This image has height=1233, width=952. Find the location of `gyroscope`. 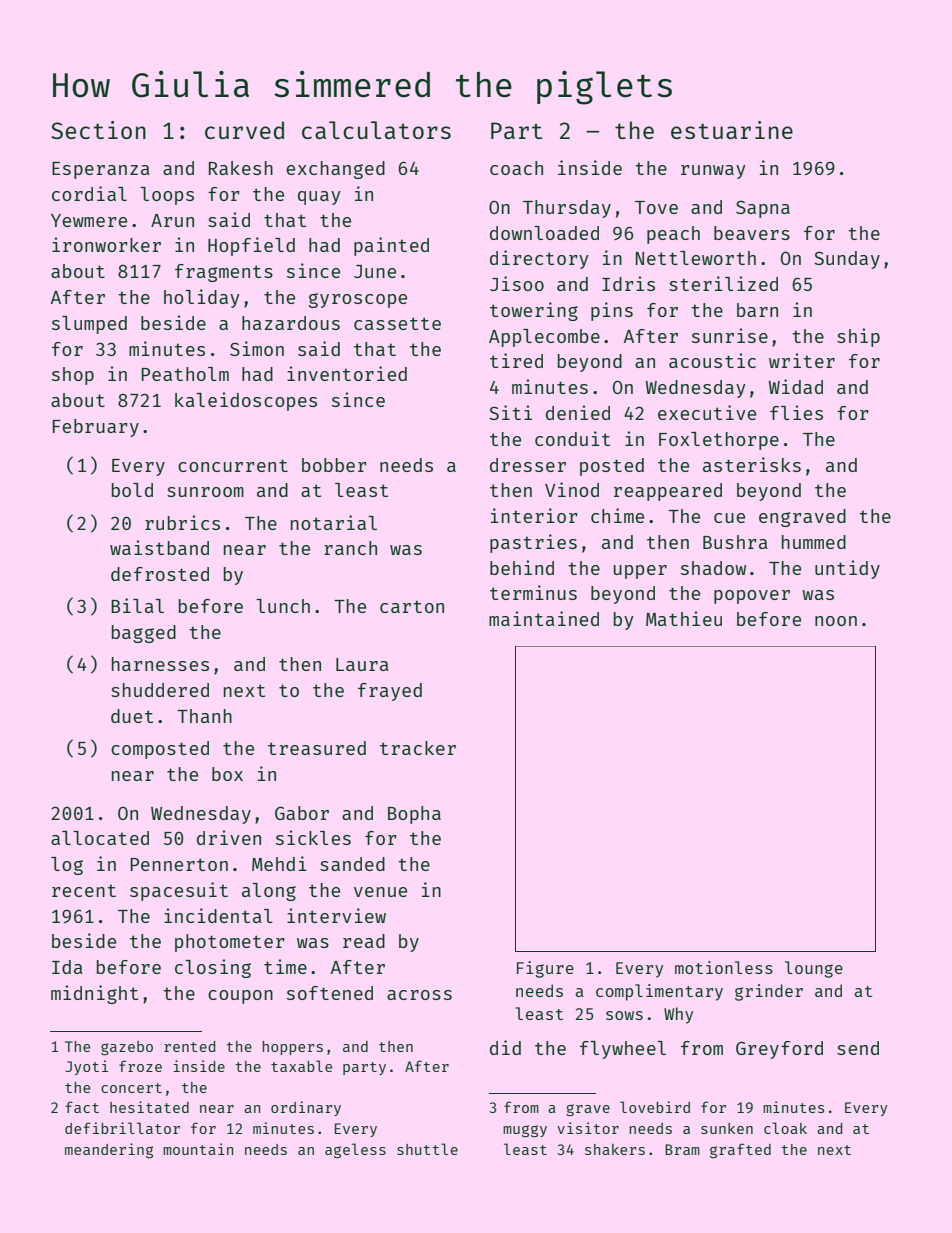

gyroscope is located at coordinates (358, 300).
